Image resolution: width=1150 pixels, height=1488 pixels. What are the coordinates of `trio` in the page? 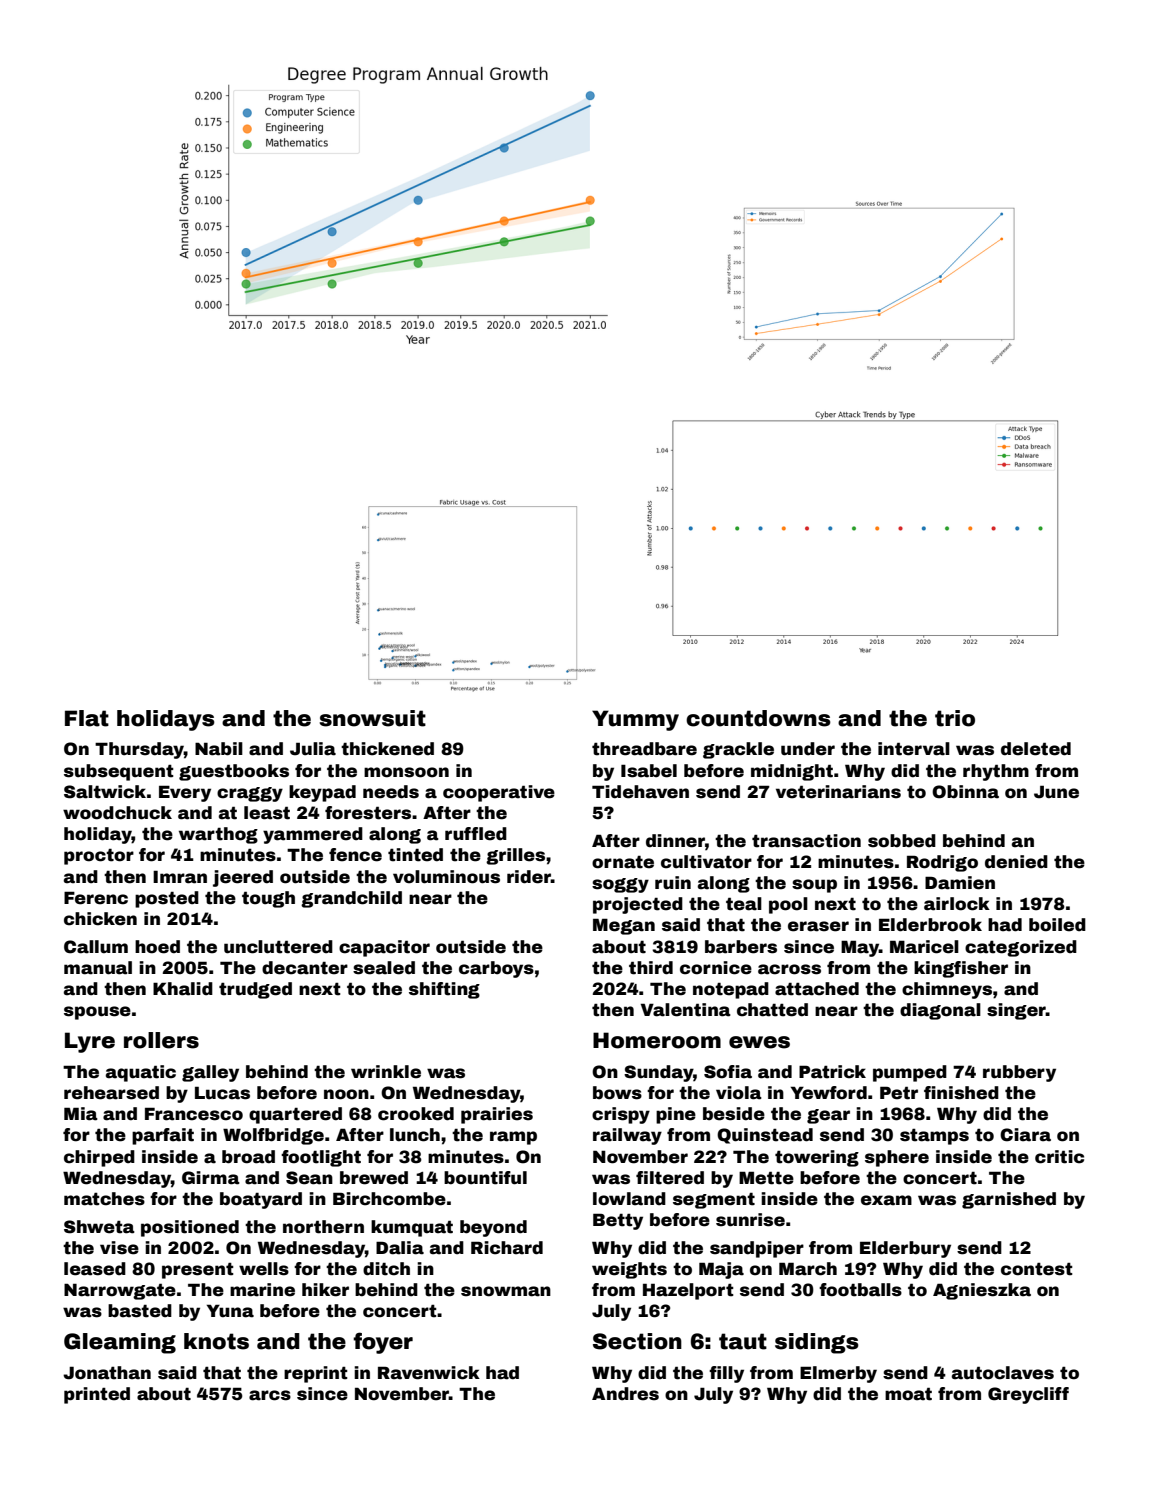 It's located at (955, 718).
